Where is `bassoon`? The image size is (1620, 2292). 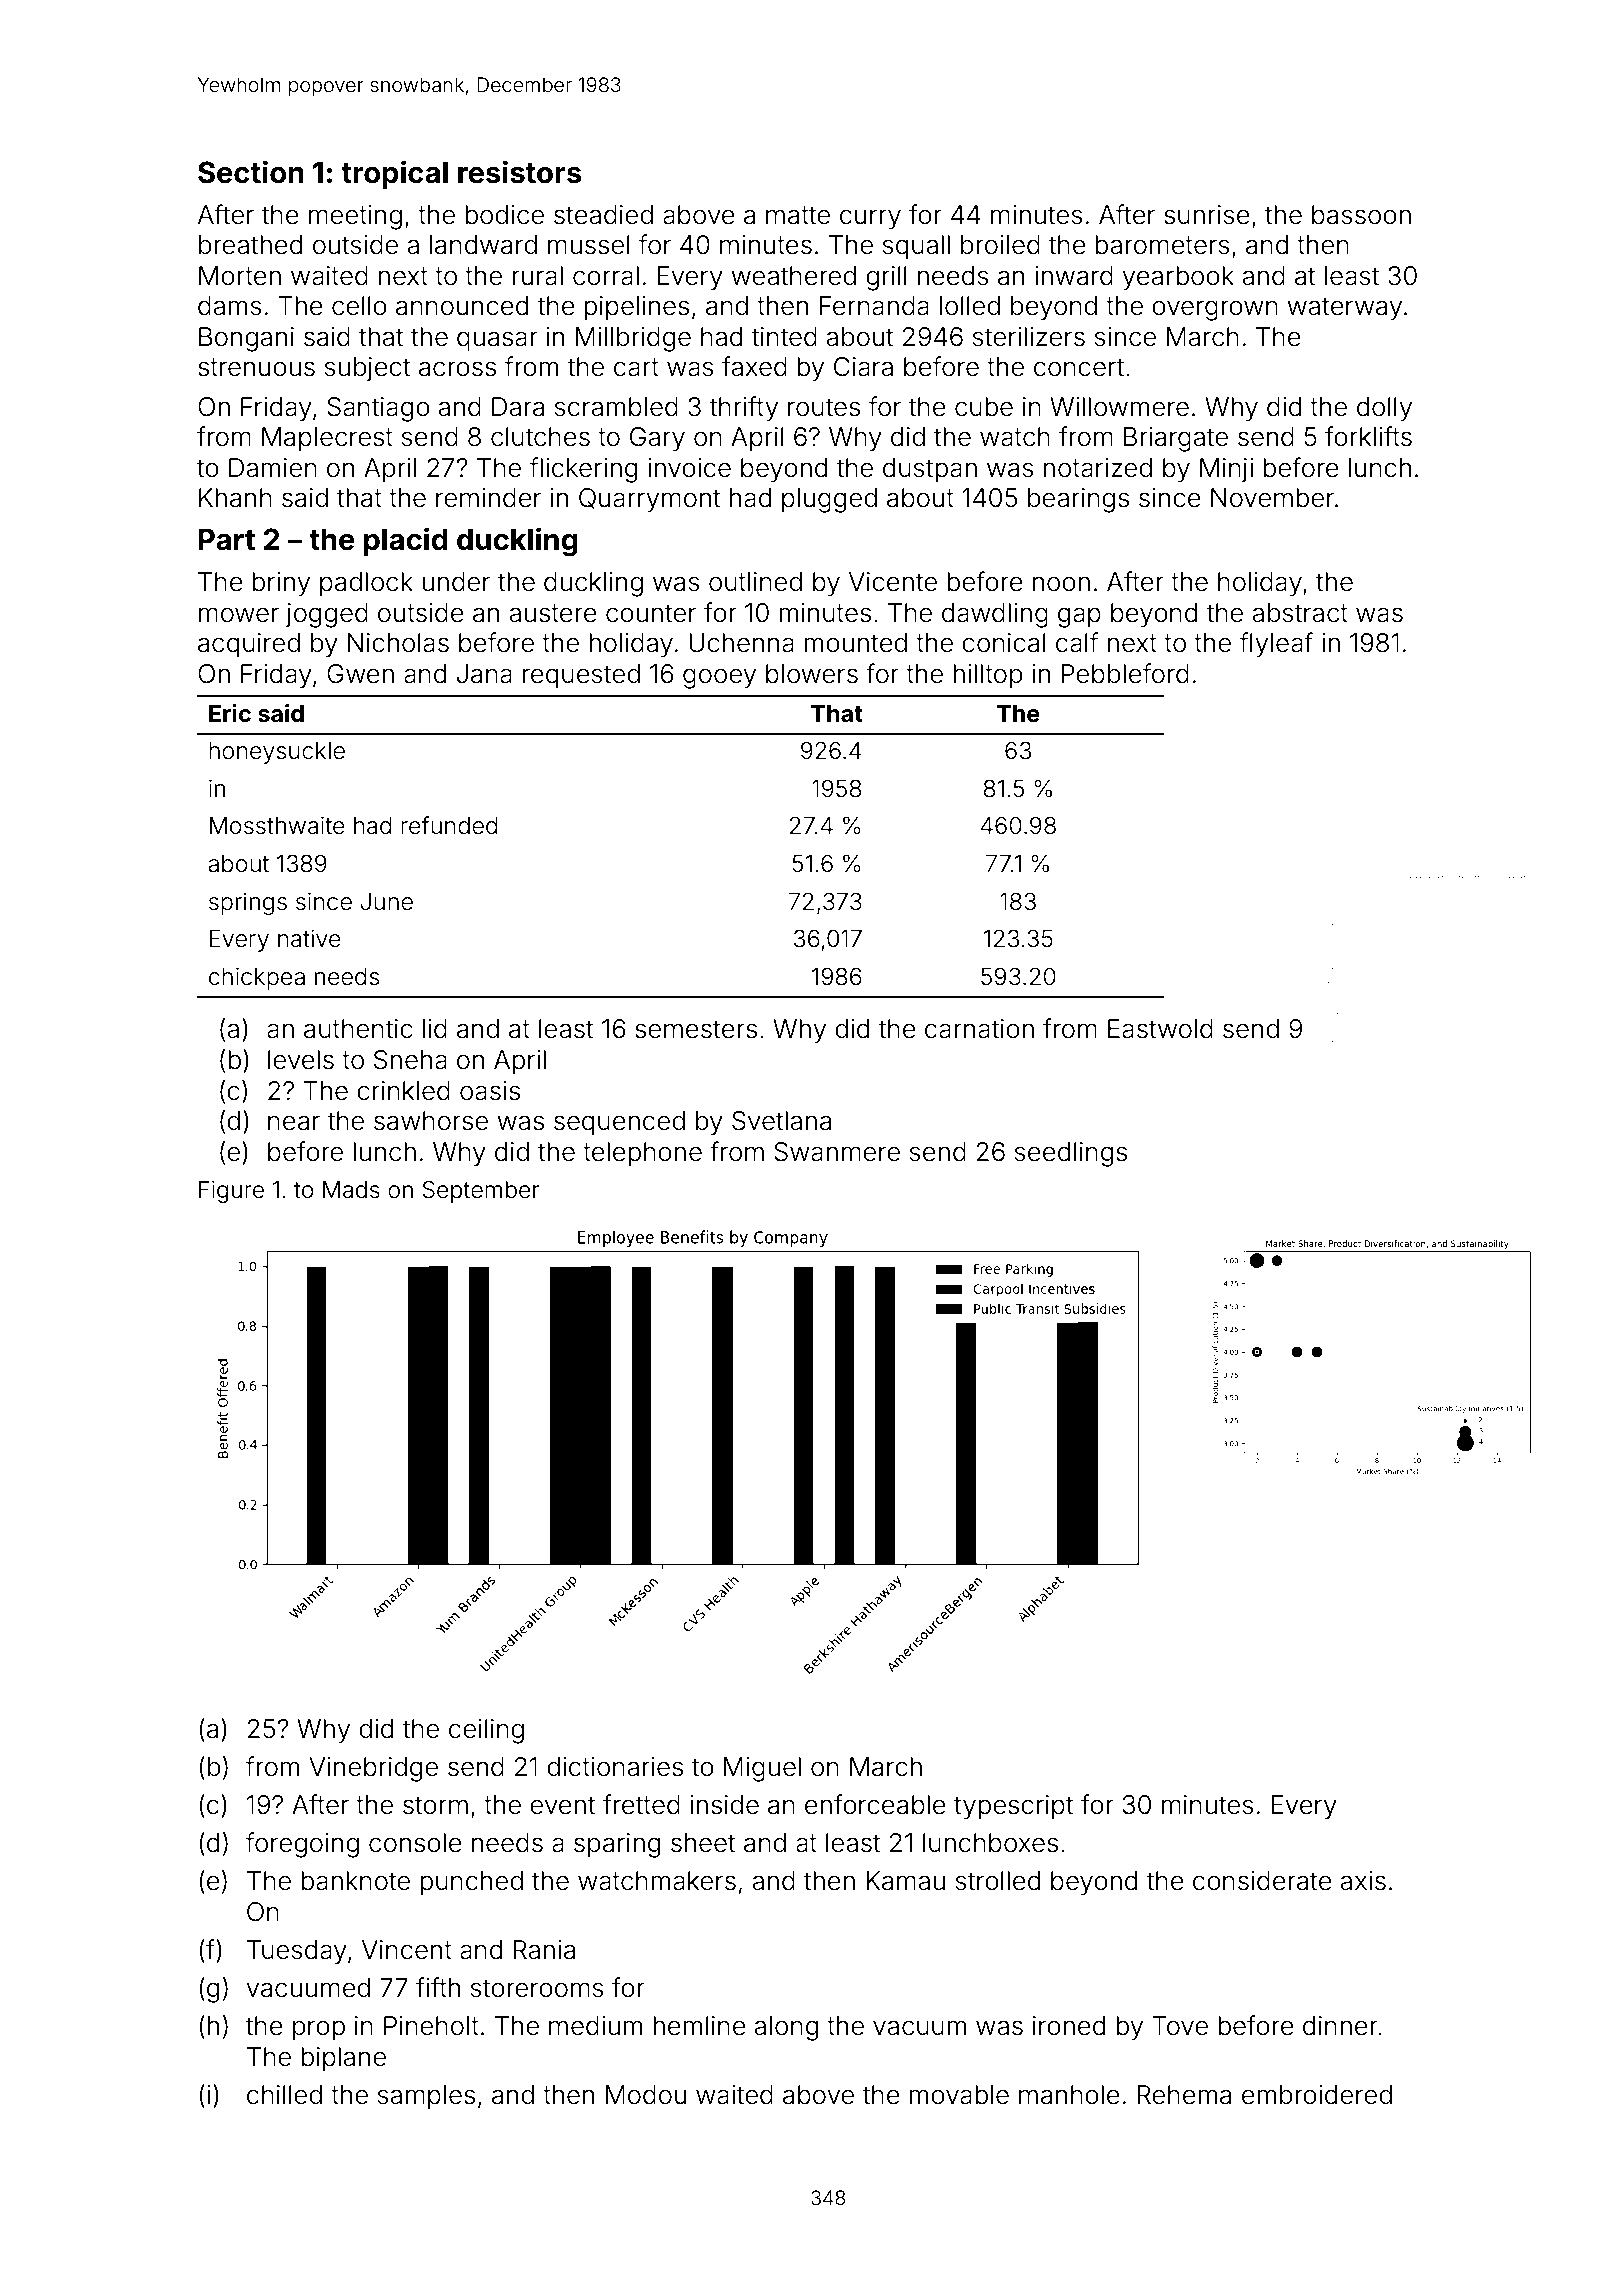
bassoon is located at coordinates (1361, 215).
